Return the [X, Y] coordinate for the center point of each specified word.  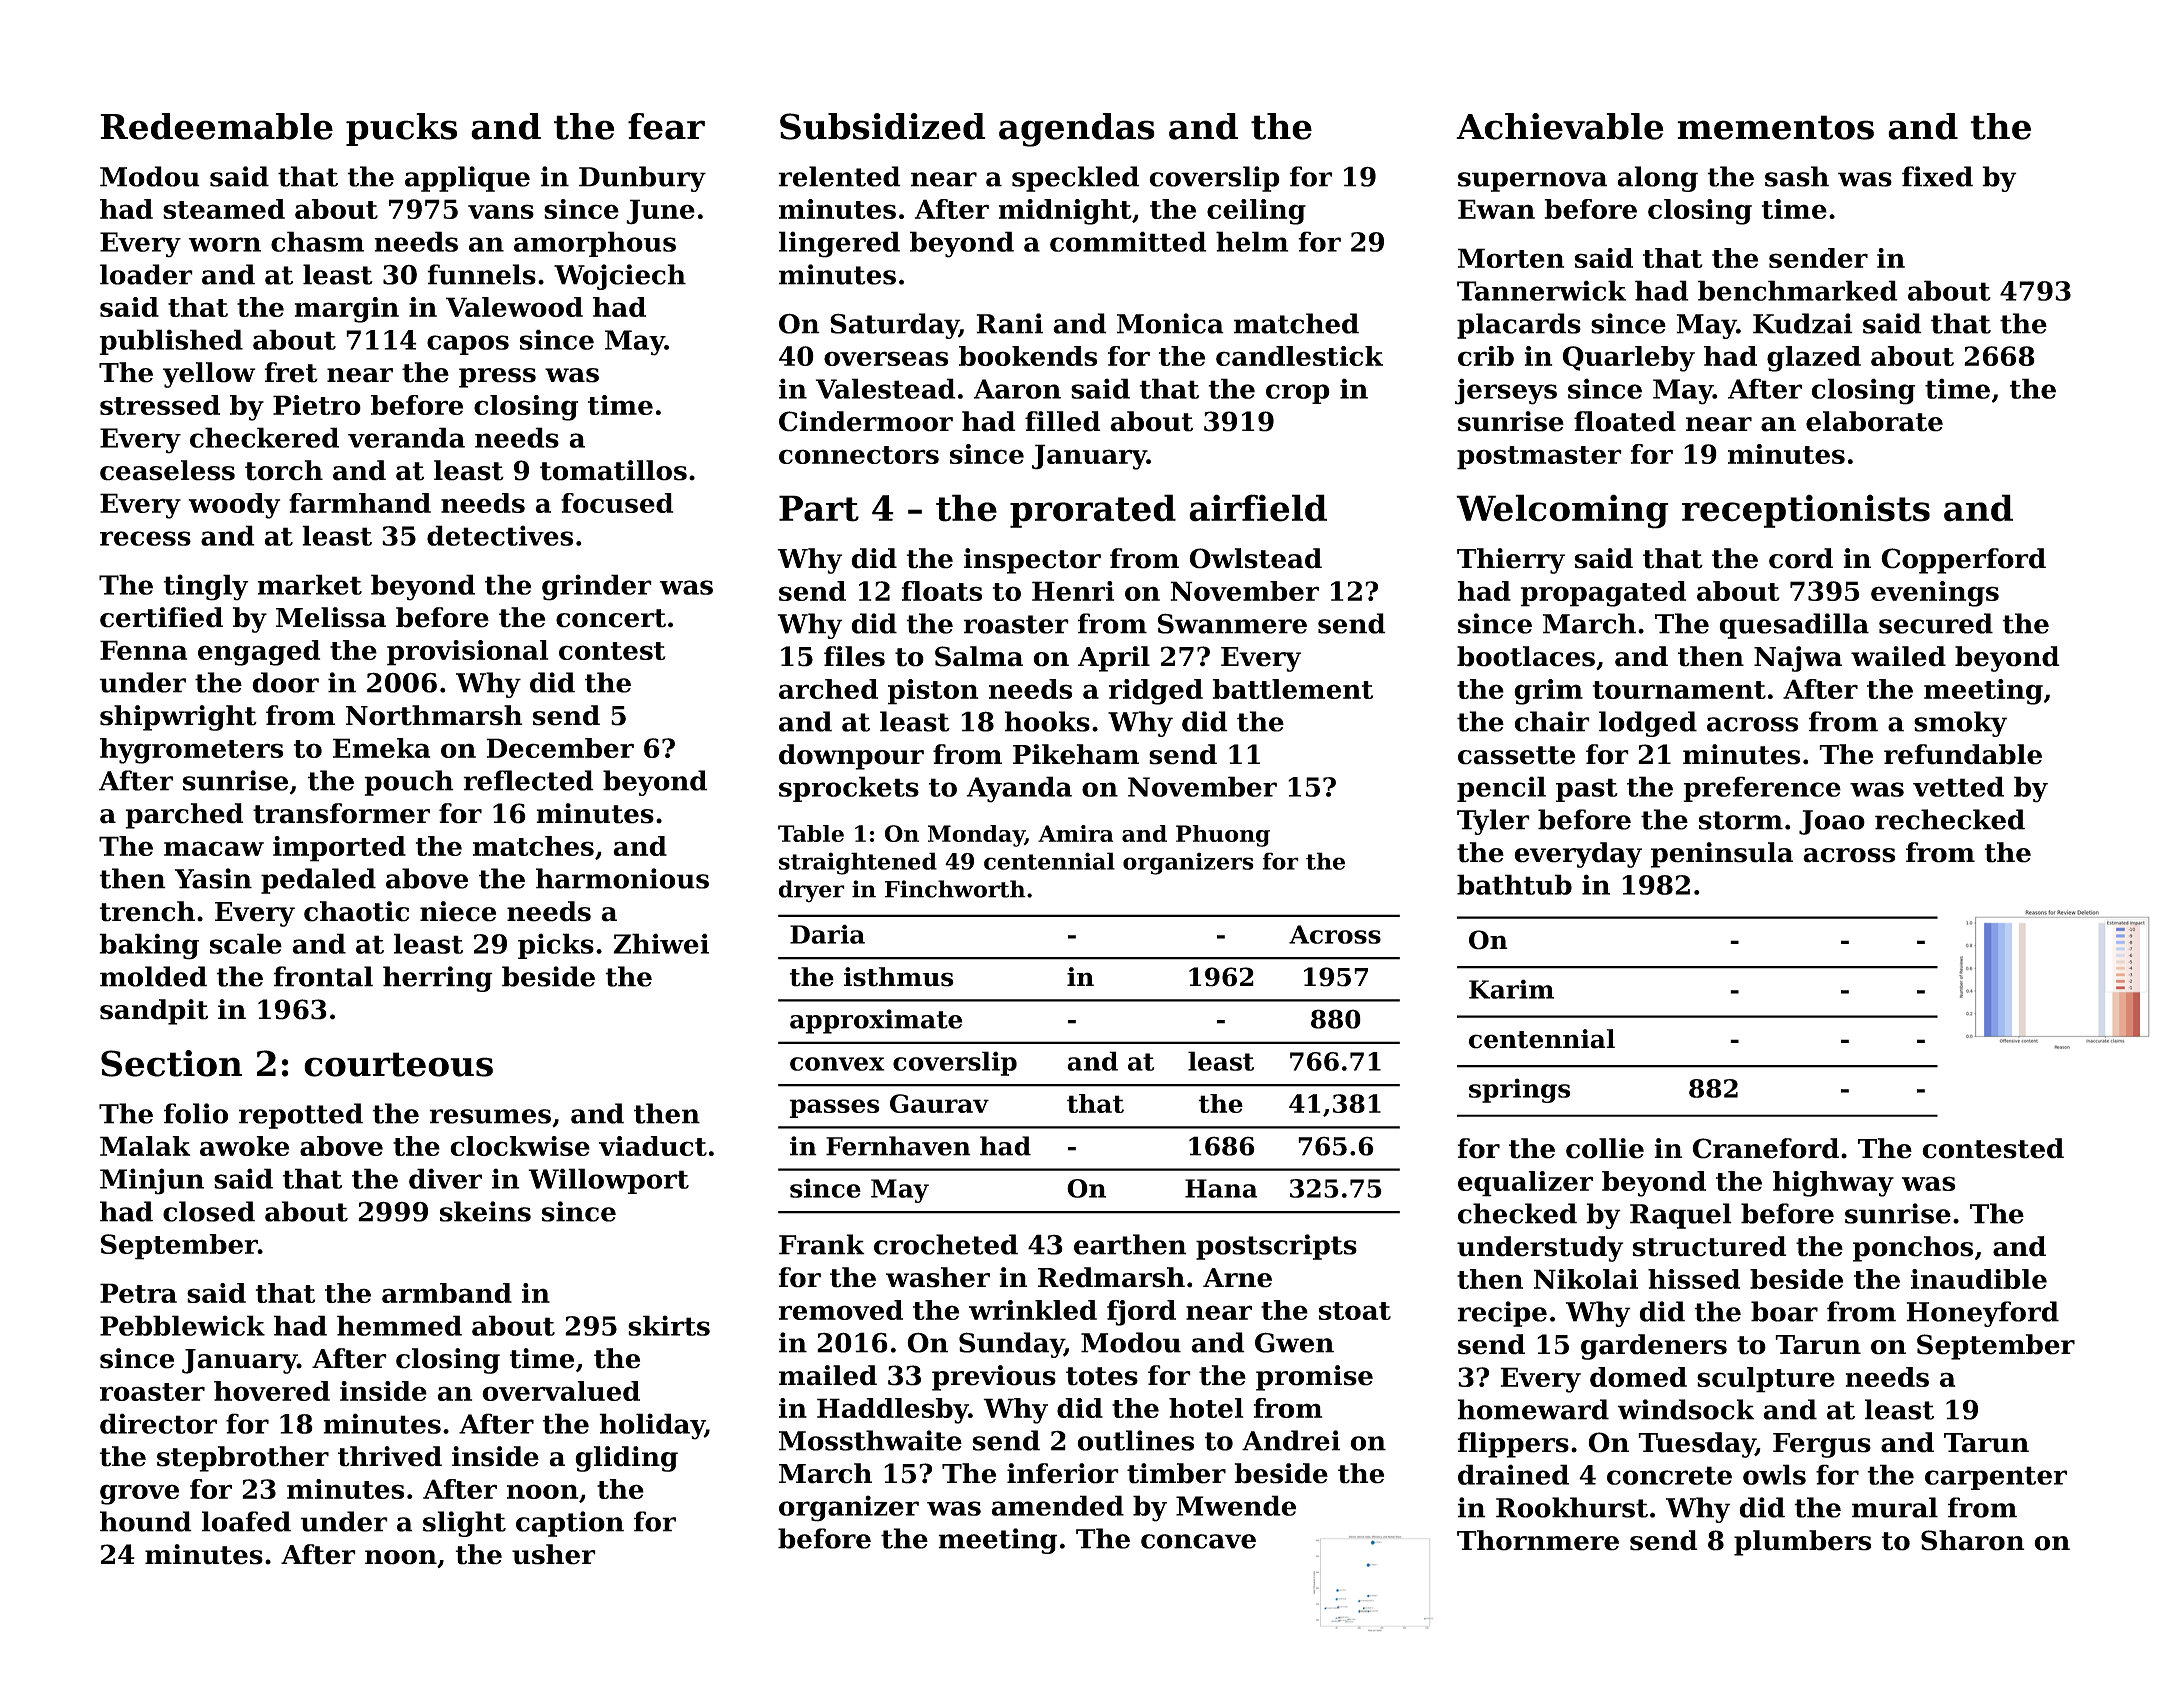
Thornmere [1538, 1540]
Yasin [213, 878]
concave [1198, 1541]
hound [146, 1521]
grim [1548, 692]
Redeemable [216, 126]
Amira [1075, 833]
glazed [1814, 359]
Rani [1009, 323]
